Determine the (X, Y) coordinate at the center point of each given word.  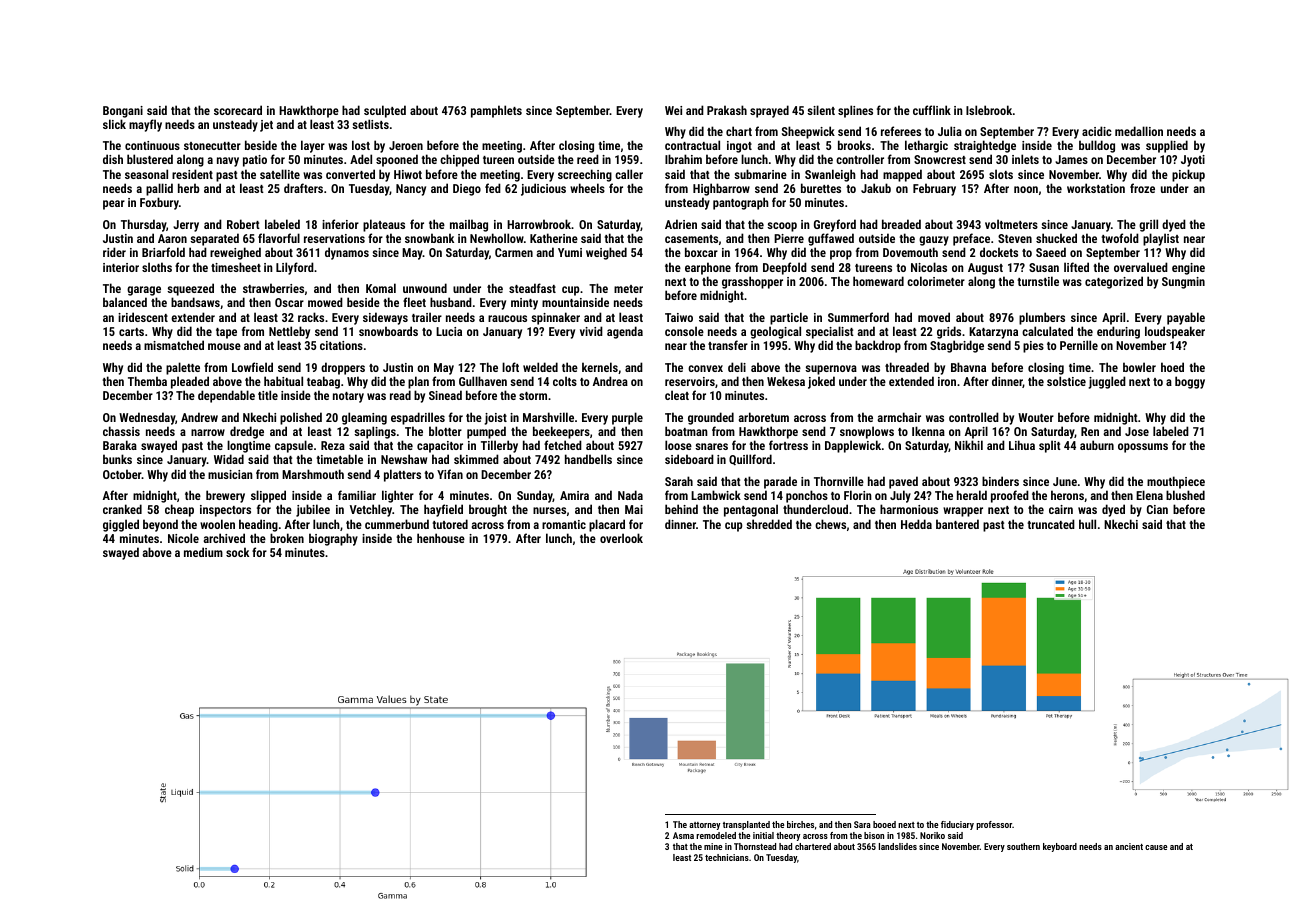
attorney (704, 826)
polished (301, 418)
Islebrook (989, 110)
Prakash (727, 110)
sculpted (385, 111)
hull (1087, 524)
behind (681, 509)
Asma (683, 835)
